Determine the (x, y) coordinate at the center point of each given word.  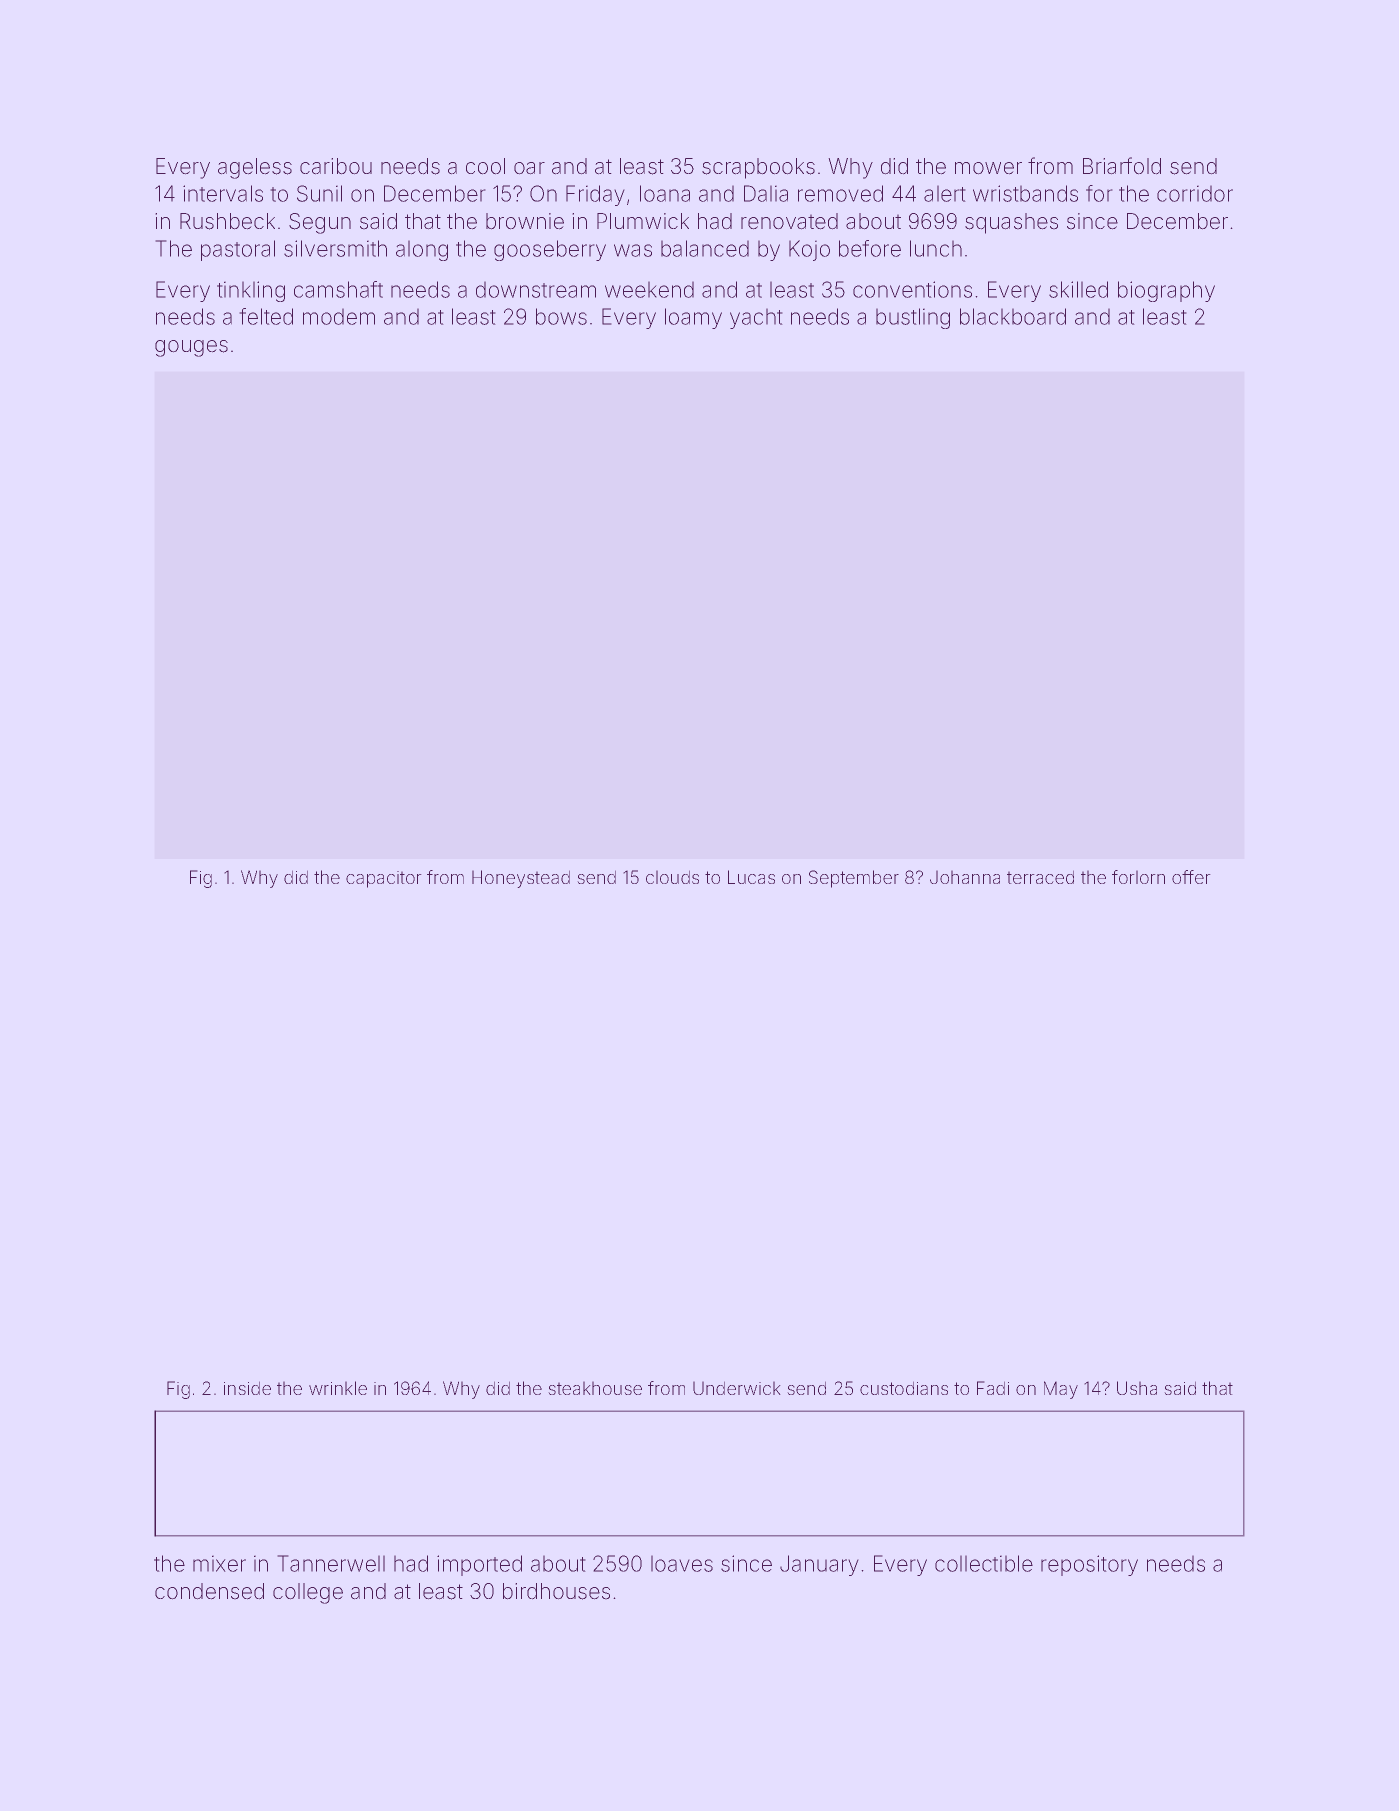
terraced (1040, 877)
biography (1166, 291)
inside (247, 1388)
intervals (223, 193)
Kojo (809, 250)
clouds (672, 877)
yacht (756, 319)
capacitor (383, 879)
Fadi (993, 1388)
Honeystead (521, 879)
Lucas (751, 877)
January (819, 1565)
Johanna (965, 877)
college (308, 1593)
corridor (1195, 194)
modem (339, 317)
